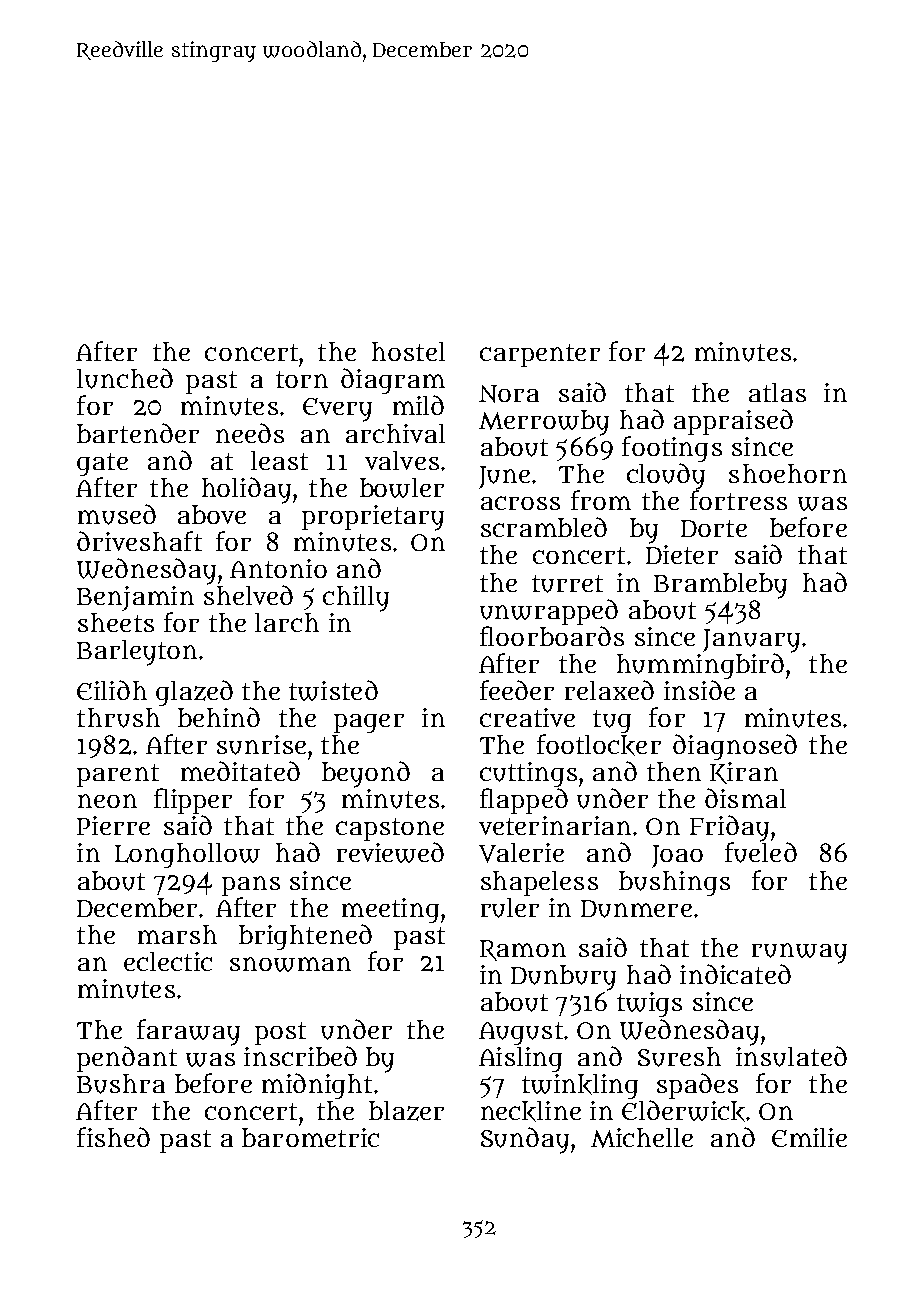 This image has height=1311, width=924. Describe the element at coordinates (517, 690) in the image. I see `feeder` at that location.
